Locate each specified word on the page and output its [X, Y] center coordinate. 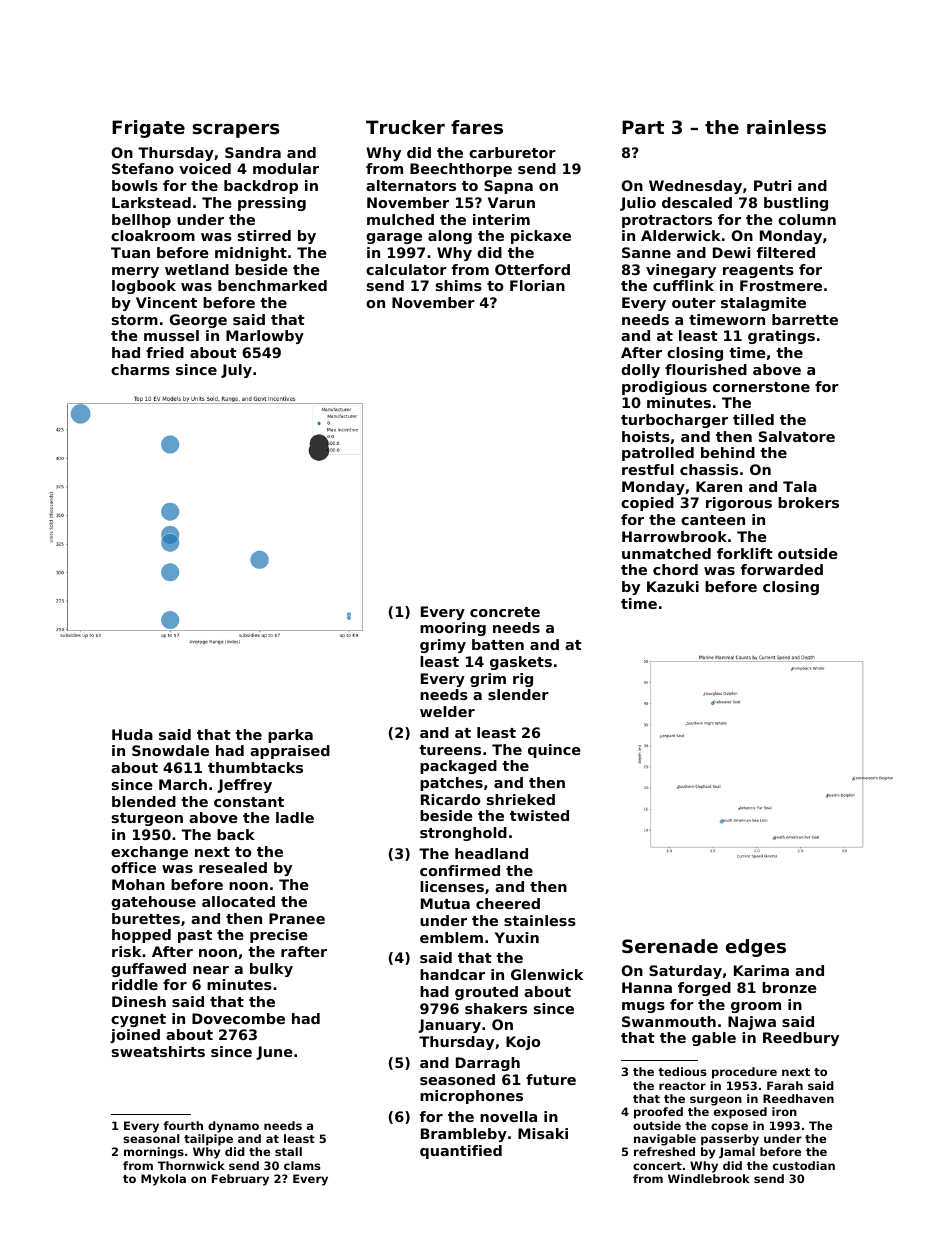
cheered [508, 903]
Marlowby [265, 337]
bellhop [141, 221]
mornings [154, 1153]
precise [279, 936]
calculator [406, 269]
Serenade [670, 946]
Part [643, 127]
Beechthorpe [461, 170]
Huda [132, 734]
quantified [461, 1152]
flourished [706, 369]
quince [554, 751]
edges [756, 948]
